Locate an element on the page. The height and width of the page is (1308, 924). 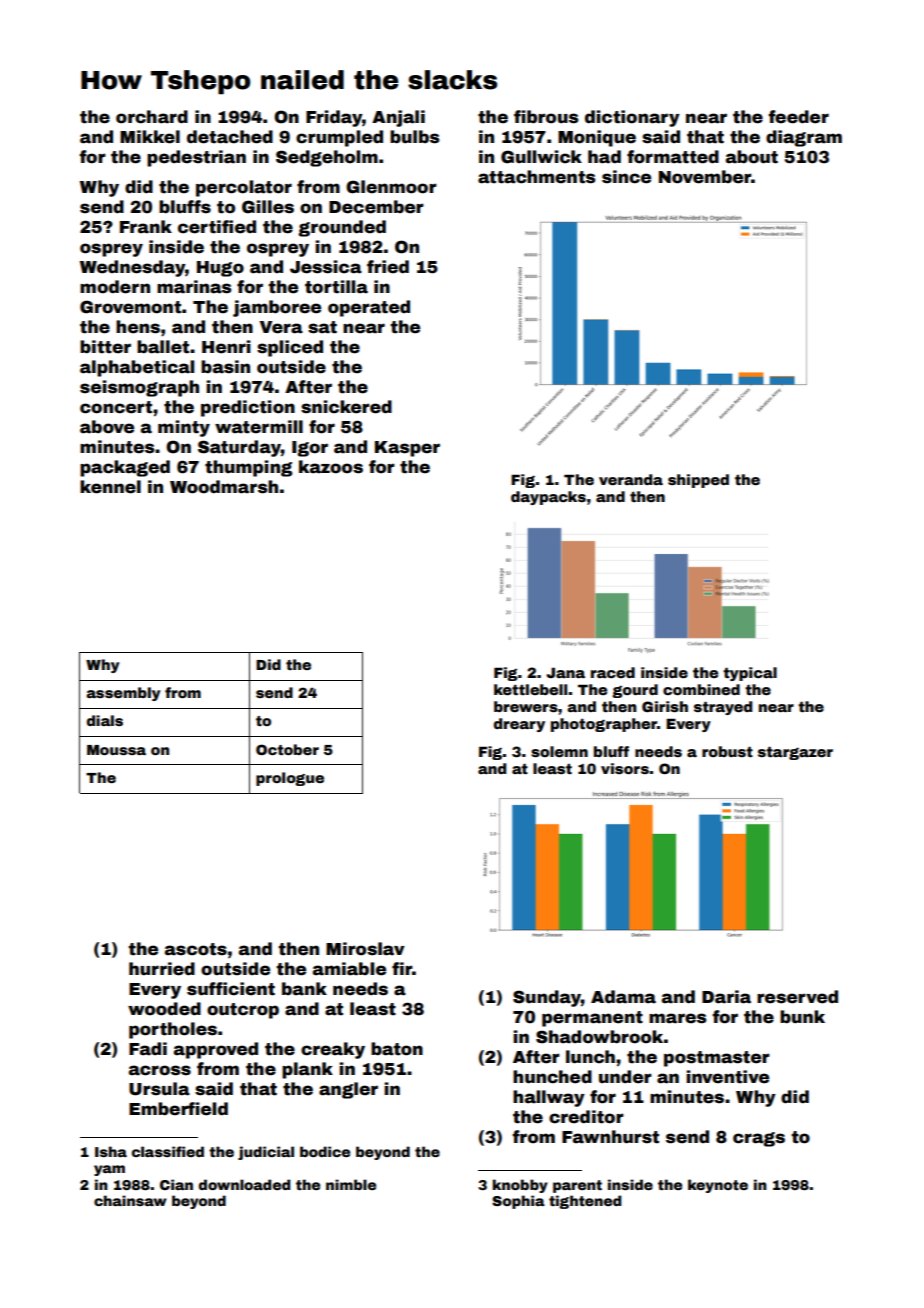
keynote is located at coordinates (718, 1186).
